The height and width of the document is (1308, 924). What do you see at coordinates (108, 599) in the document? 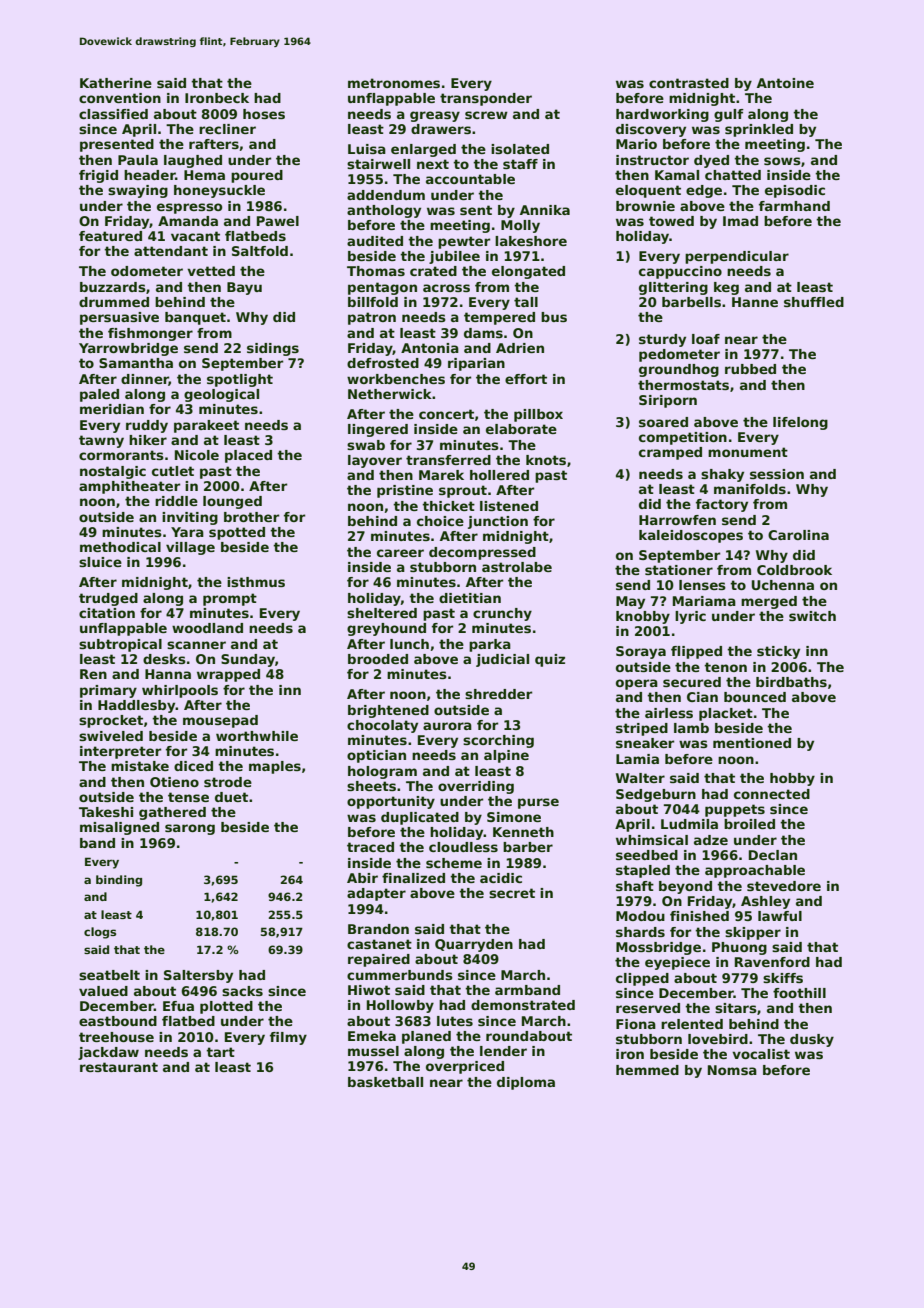
I see `trudged` at bounding box center [108, 599].
